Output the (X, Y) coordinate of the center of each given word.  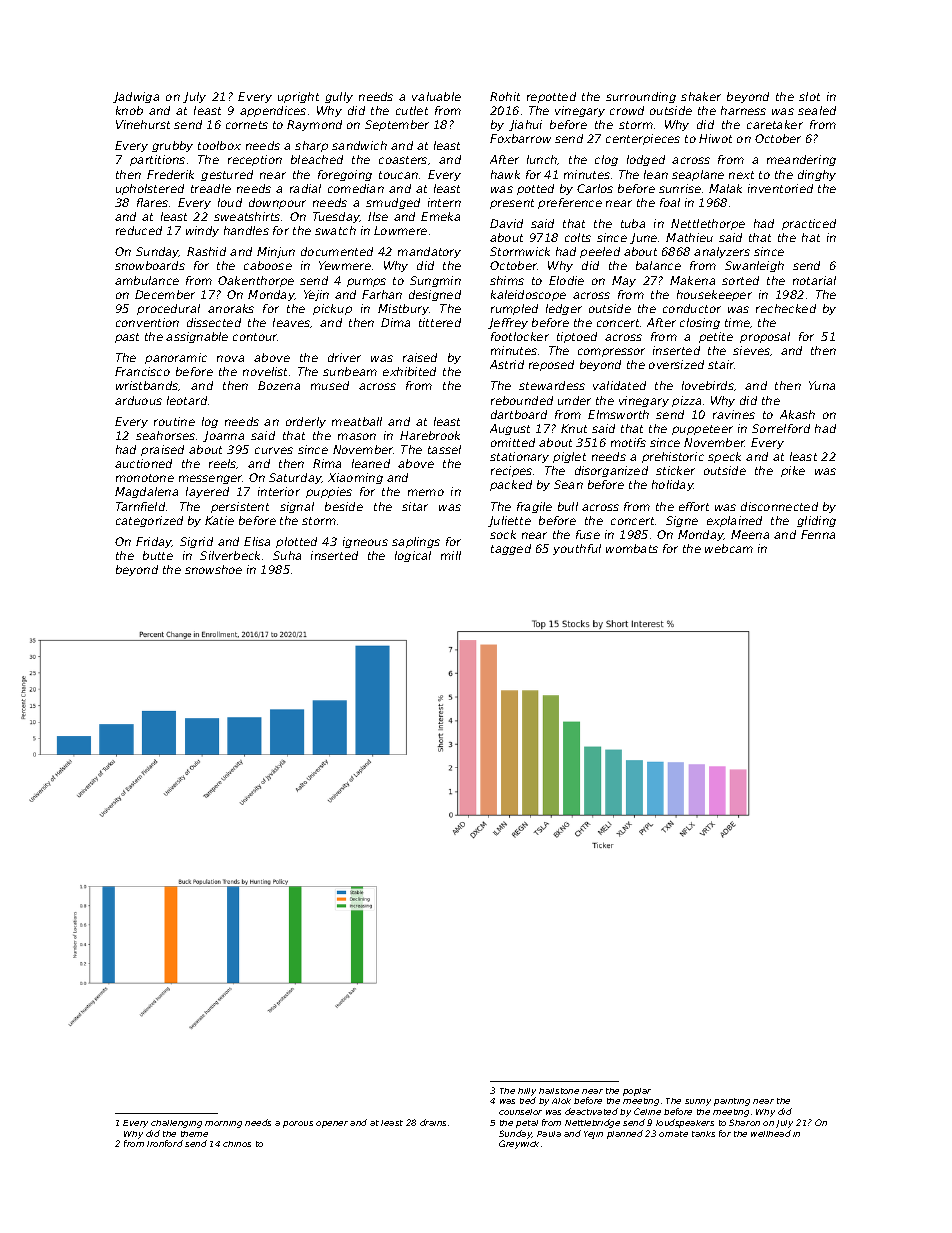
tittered (440, 322)
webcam (729, 548)
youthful (577, 549)
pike (793, 471)
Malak (725, 188)
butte (158, 555)
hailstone (559, 1091)
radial (305, 188)
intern (444, 202)
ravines (734, 414)
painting (732, 1102)
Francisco (142, 371)
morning (223, 1124)
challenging (176, 1124)
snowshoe (213, 569)
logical (413, 556)
